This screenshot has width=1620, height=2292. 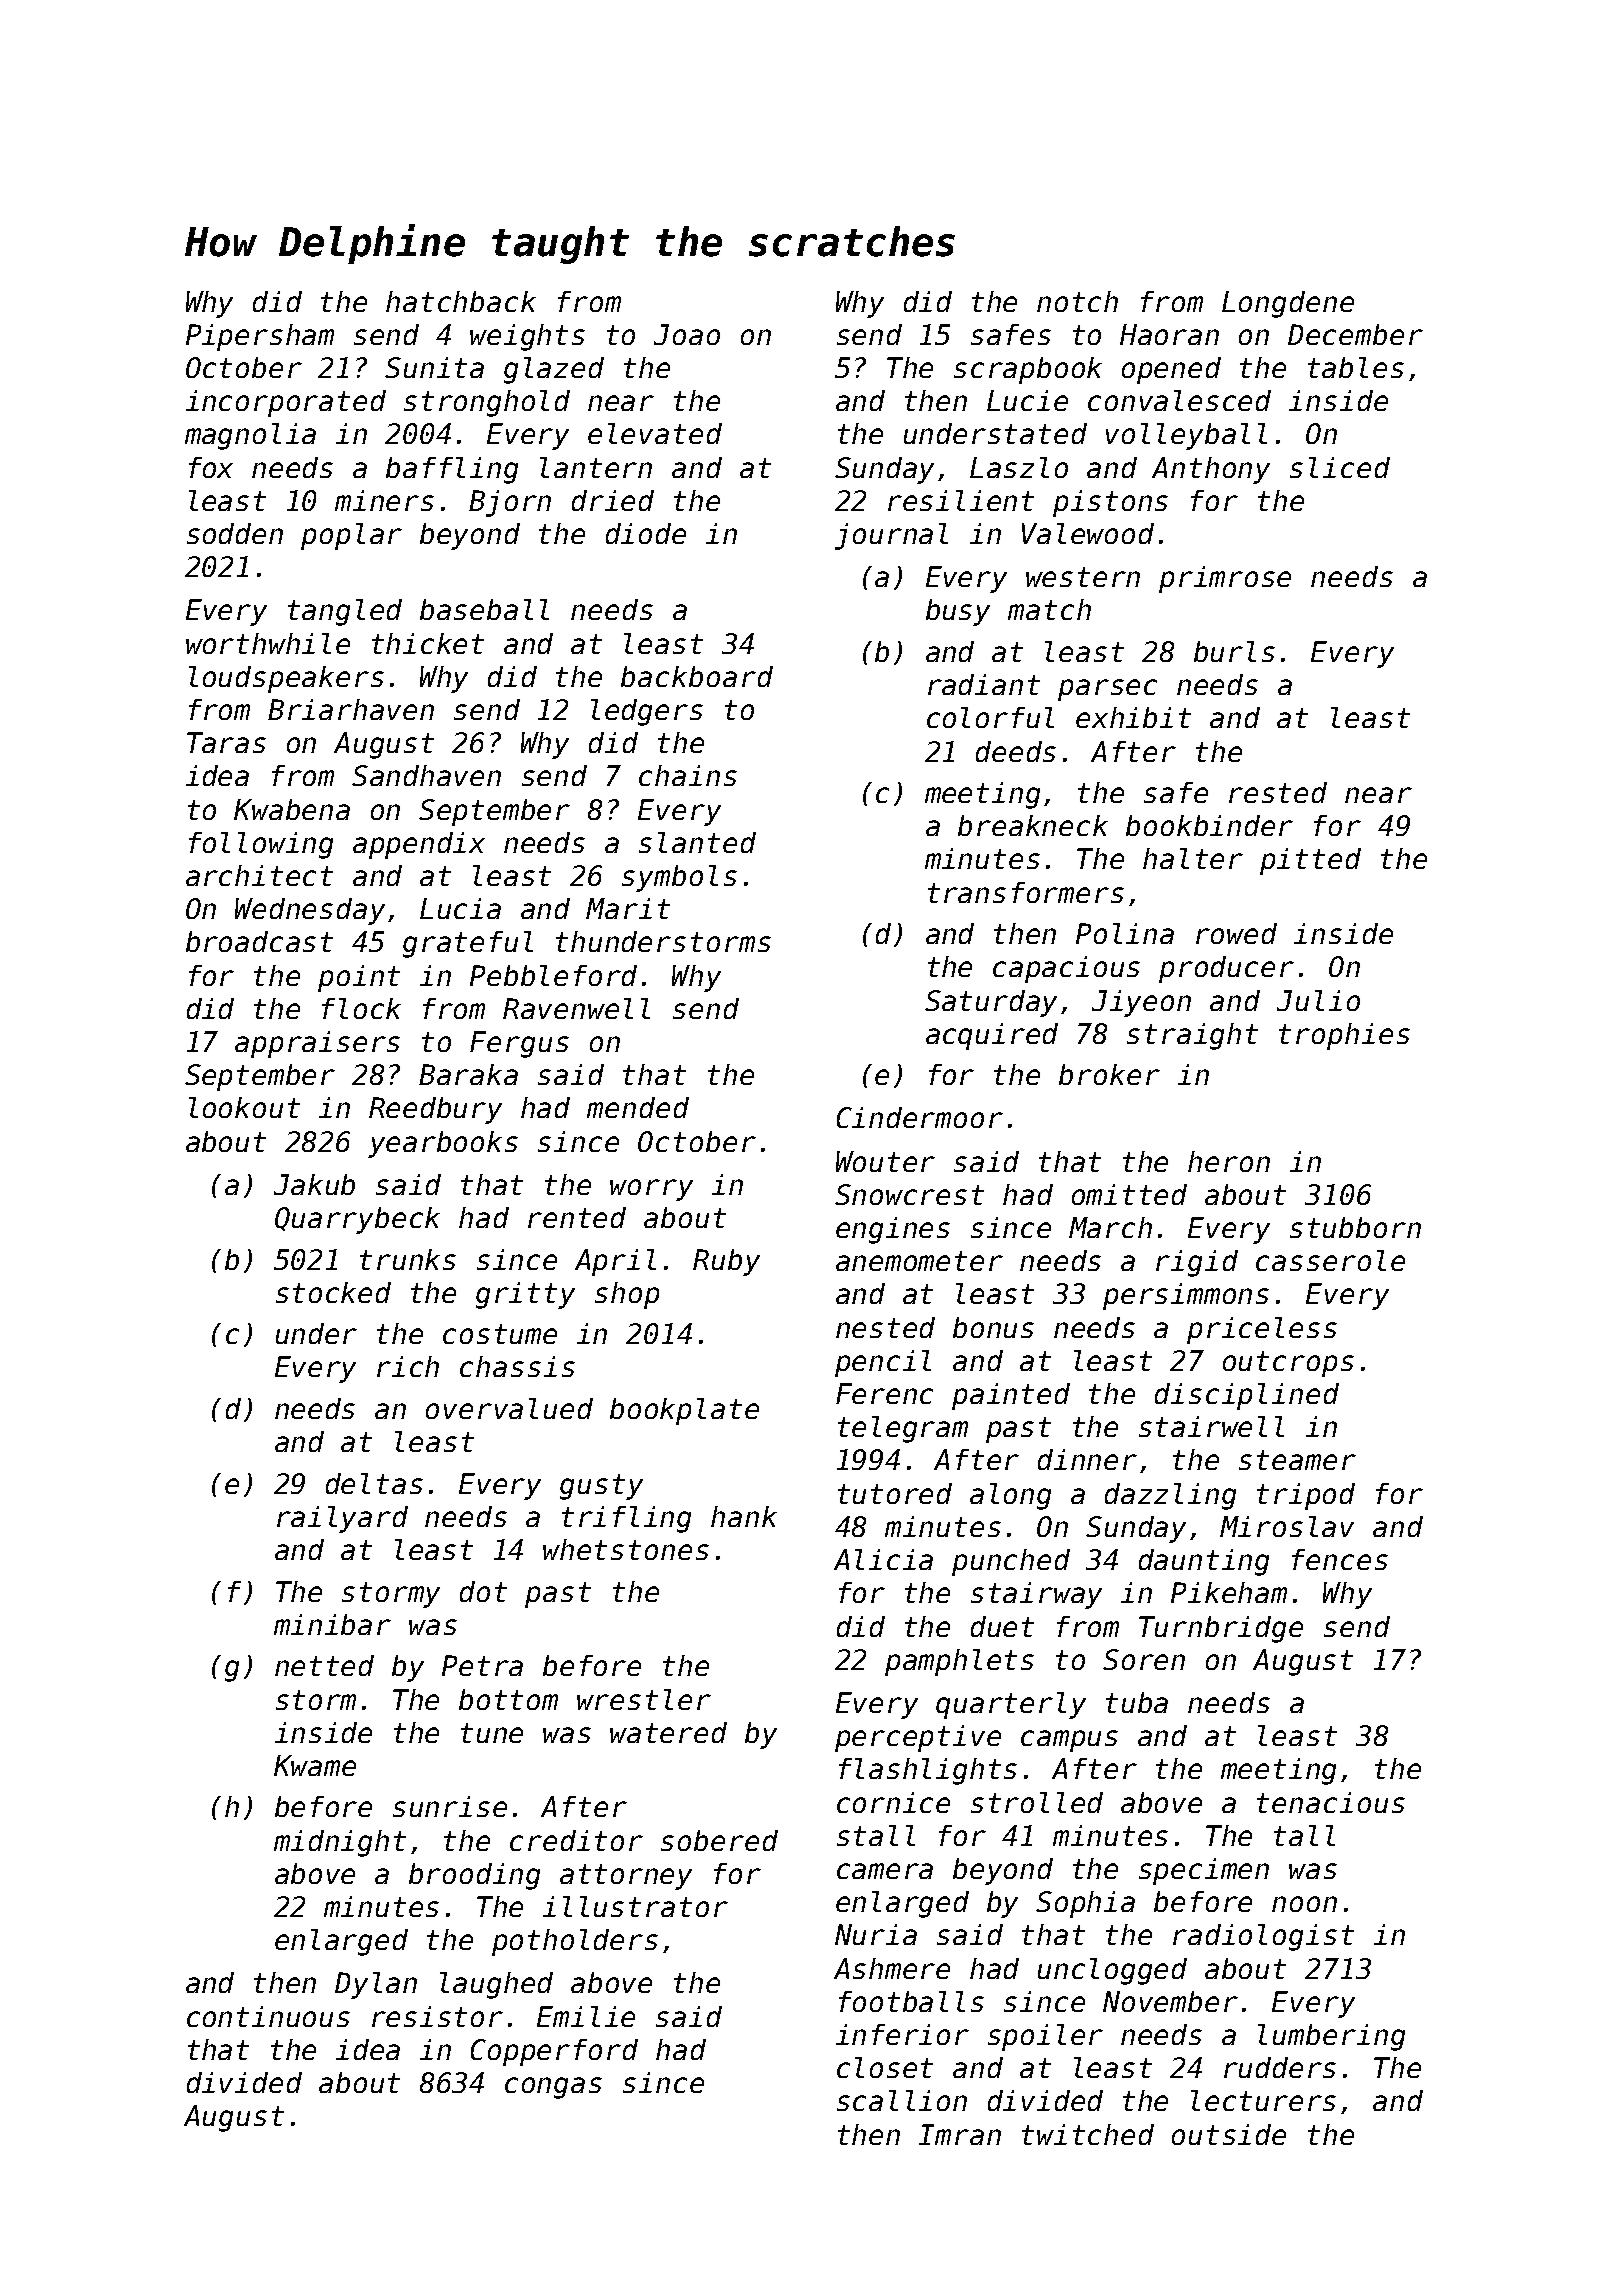 I want to click on hank, so click(x=744, y=1516).
